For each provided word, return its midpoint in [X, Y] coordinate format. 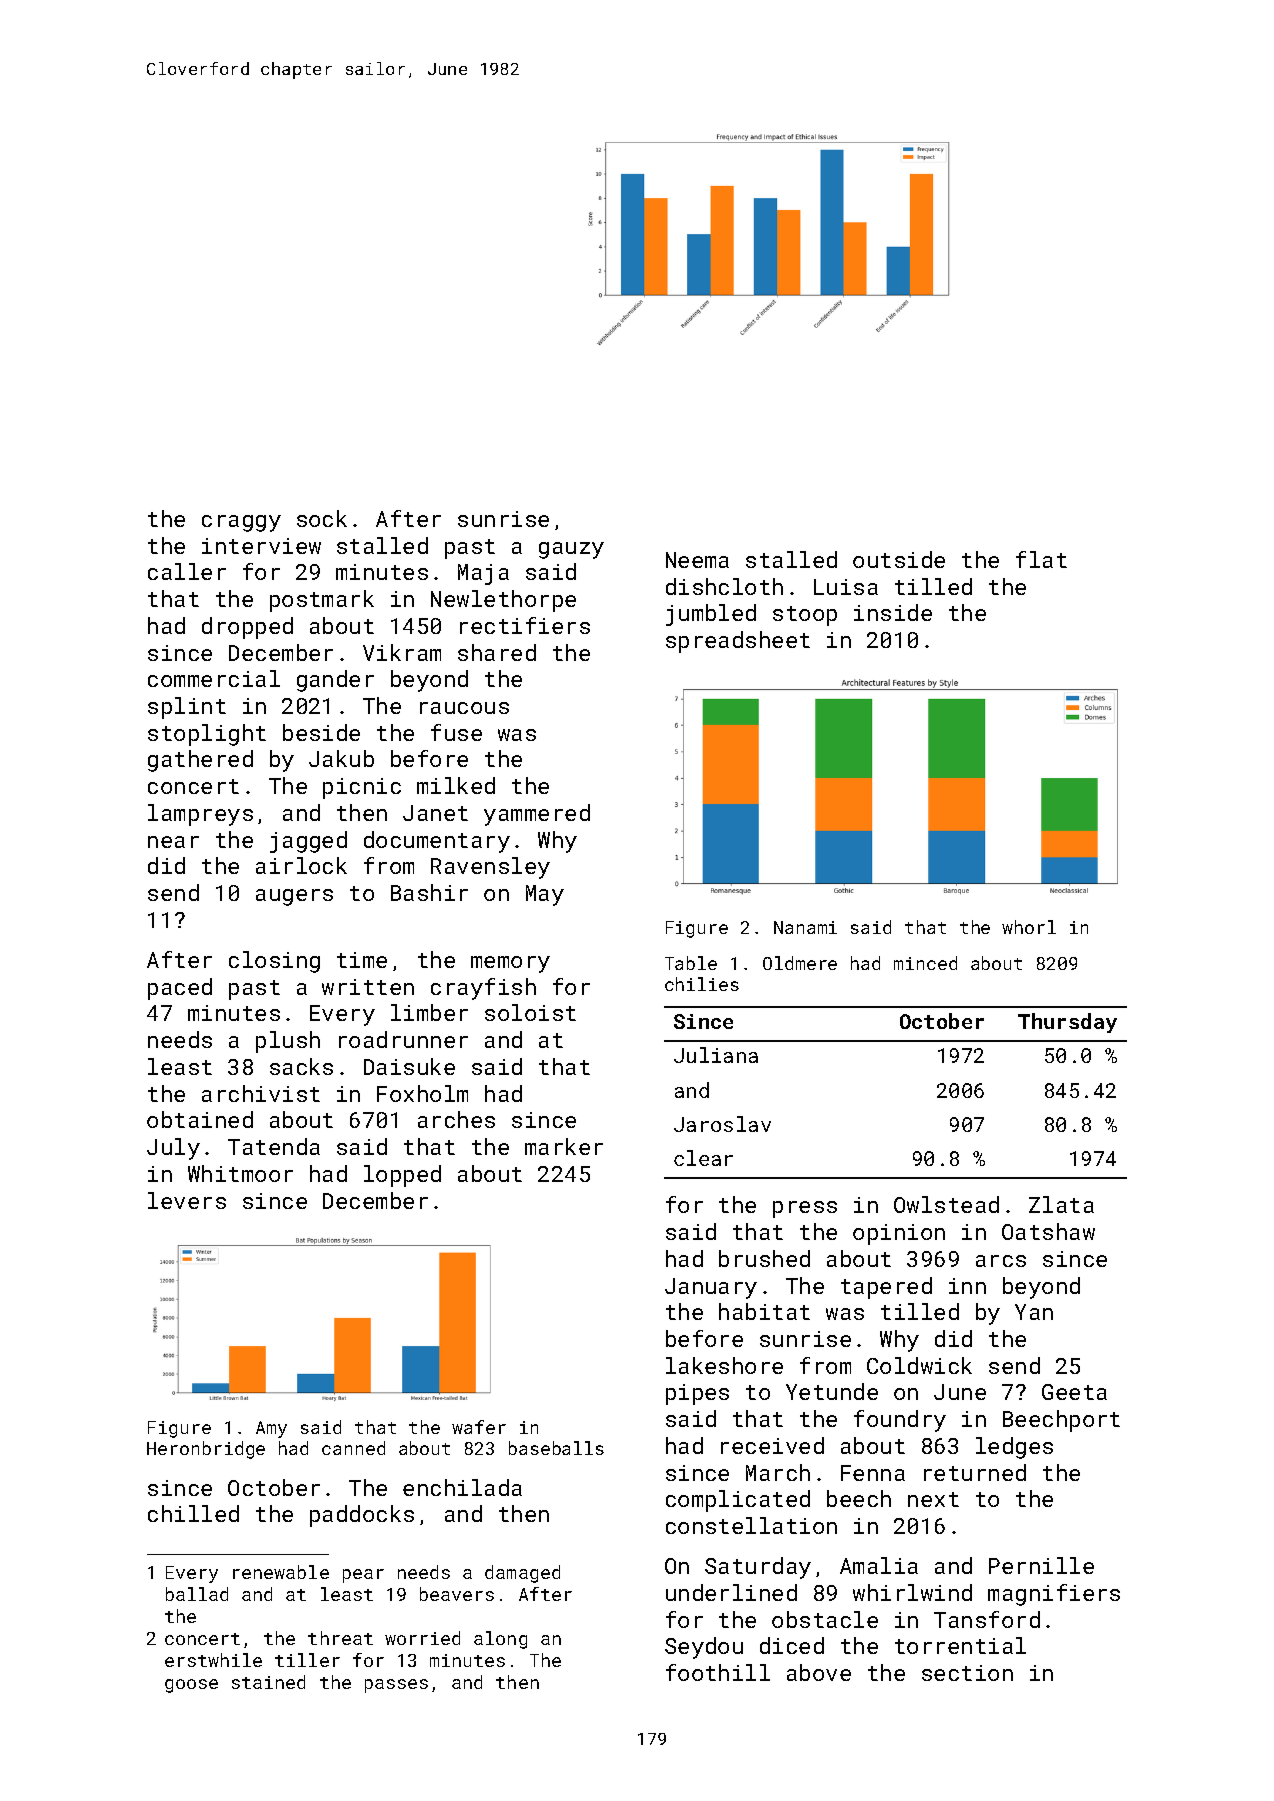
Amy [271, 1429]
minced [925, 963]
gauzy [571, 550]
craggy [241, 523]
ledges [1014, 1448]
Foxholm [422, 1093]
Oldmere [800, 963]
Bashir [429, 892]
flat [1041, 559]
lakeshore [724, 1365]
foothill [718, 1672]
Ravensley [490, 868]
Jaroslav [722, 1124]
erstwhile [213, 1660]
